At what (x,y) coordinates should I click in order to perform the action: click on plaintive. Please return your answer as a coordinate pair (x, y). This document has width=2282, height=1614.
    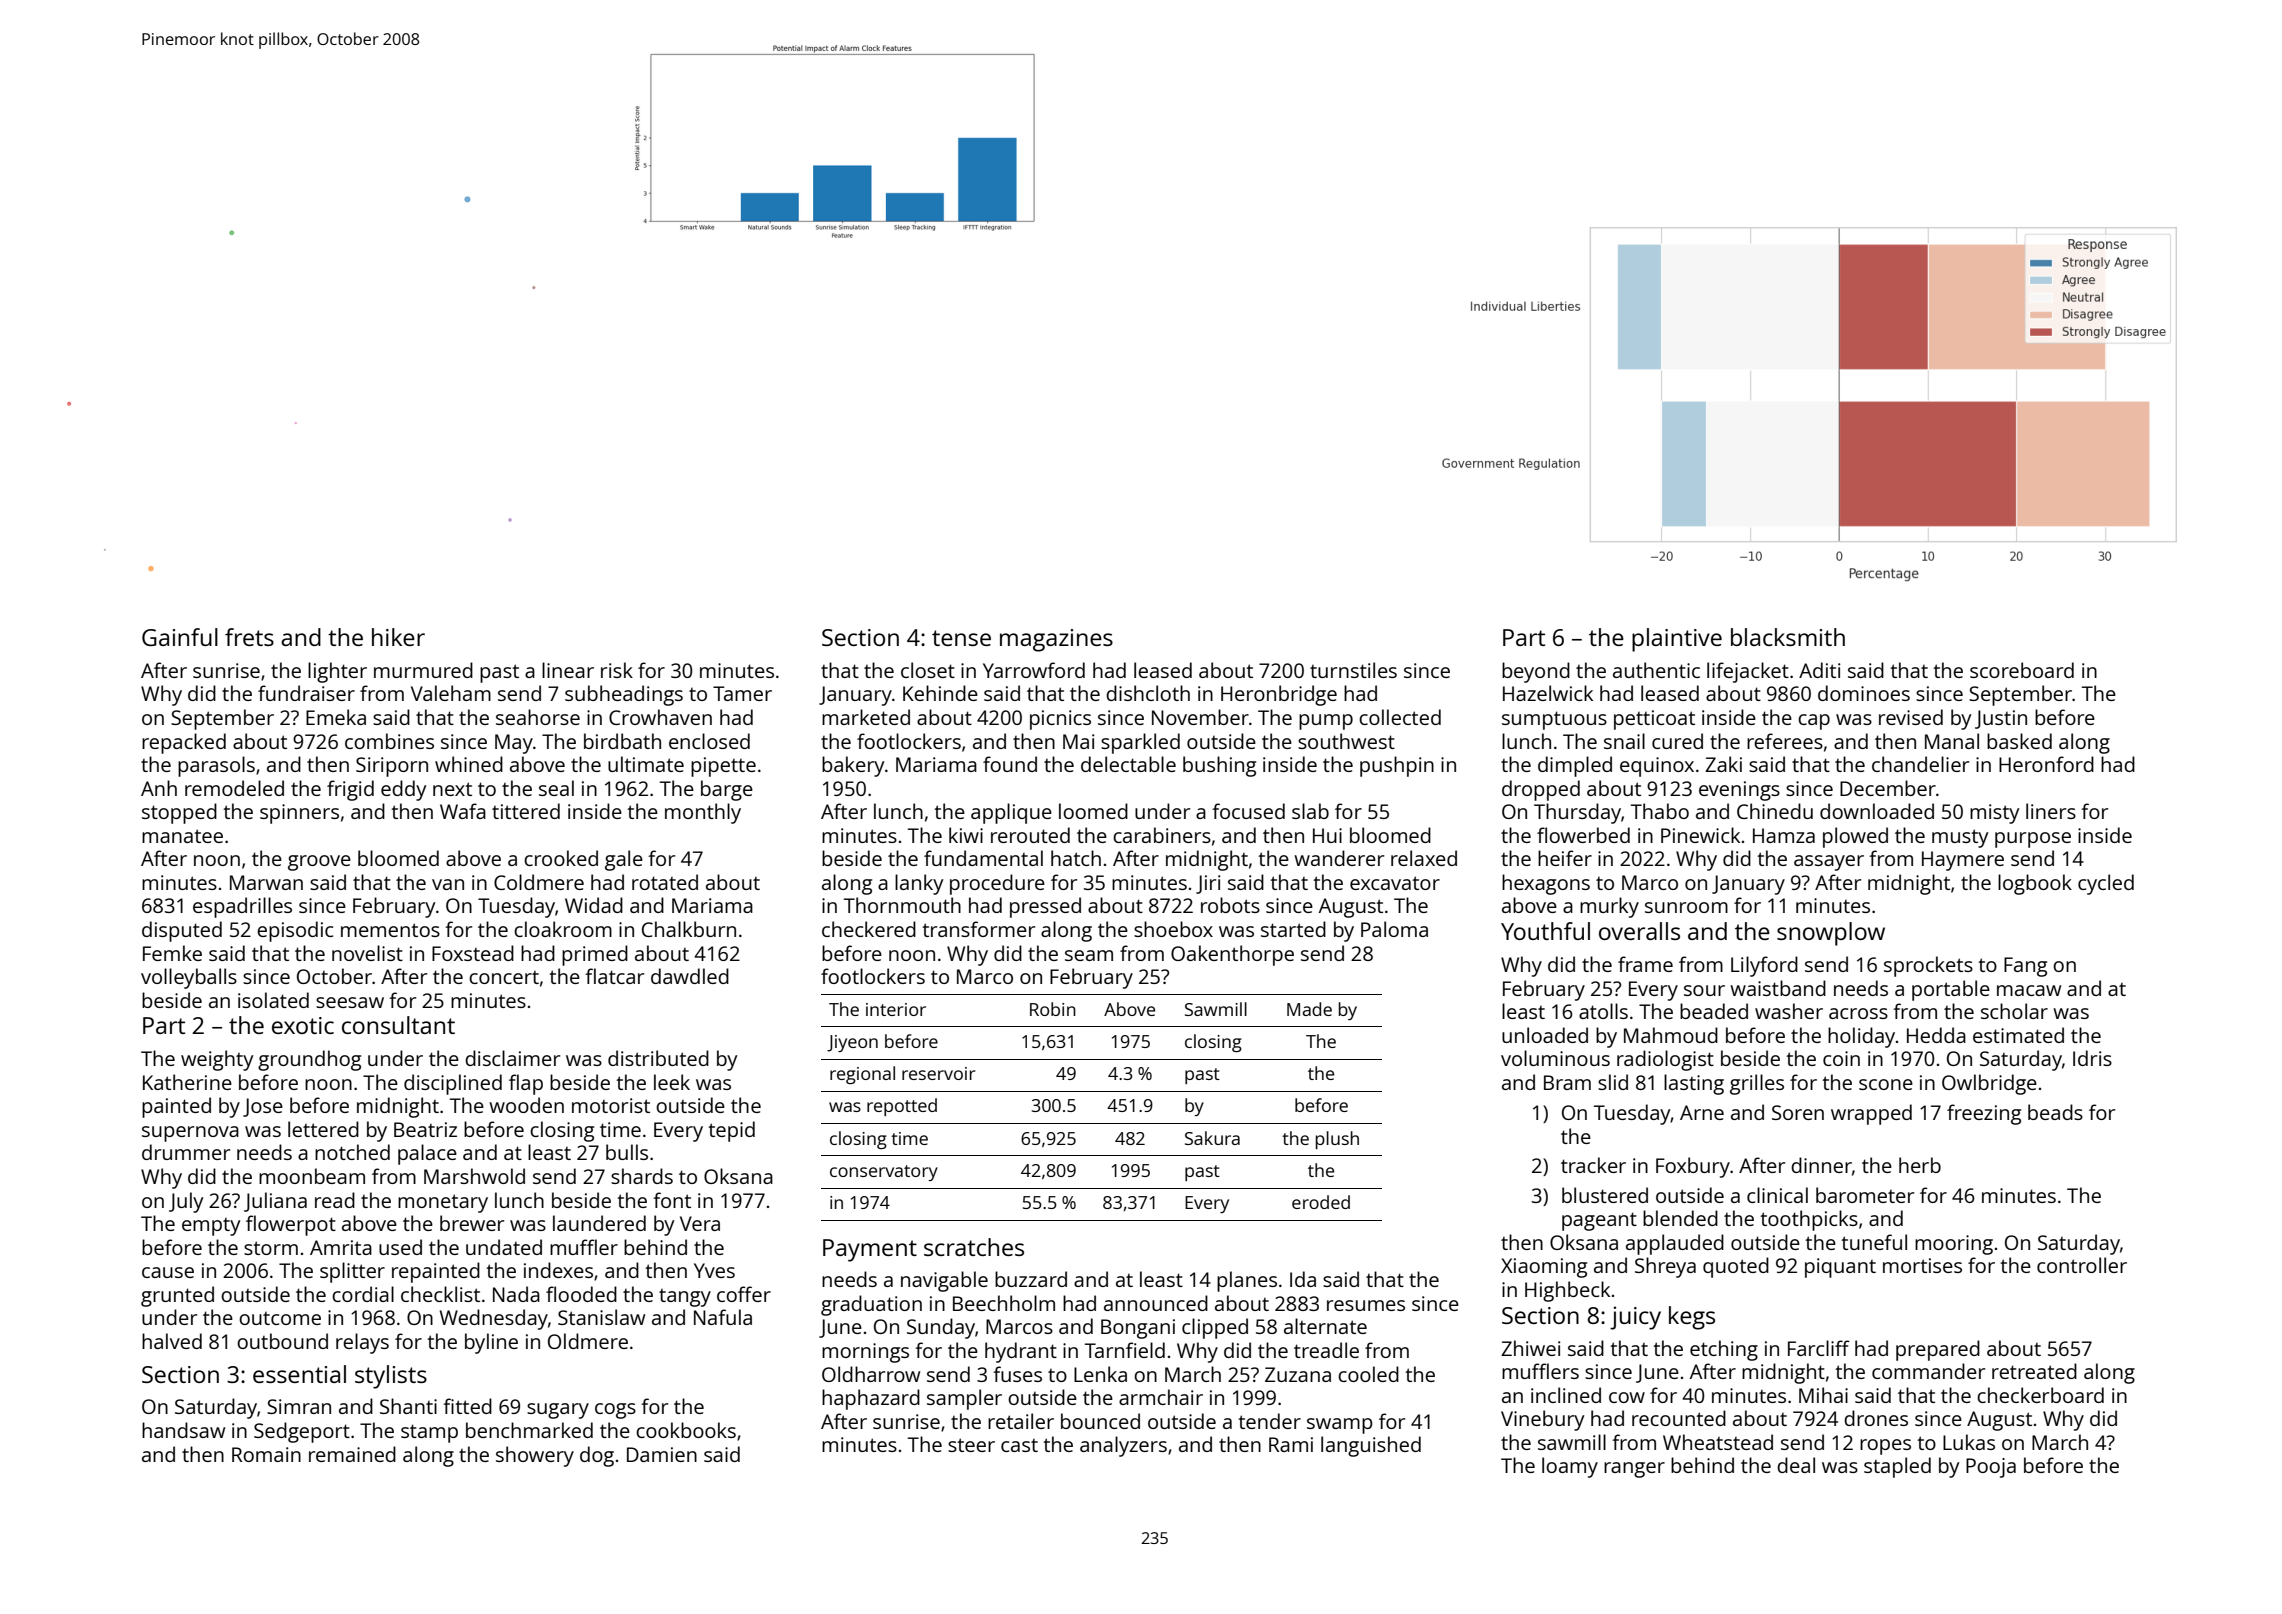
    Looking at the image, I should click on (1677, 640).
